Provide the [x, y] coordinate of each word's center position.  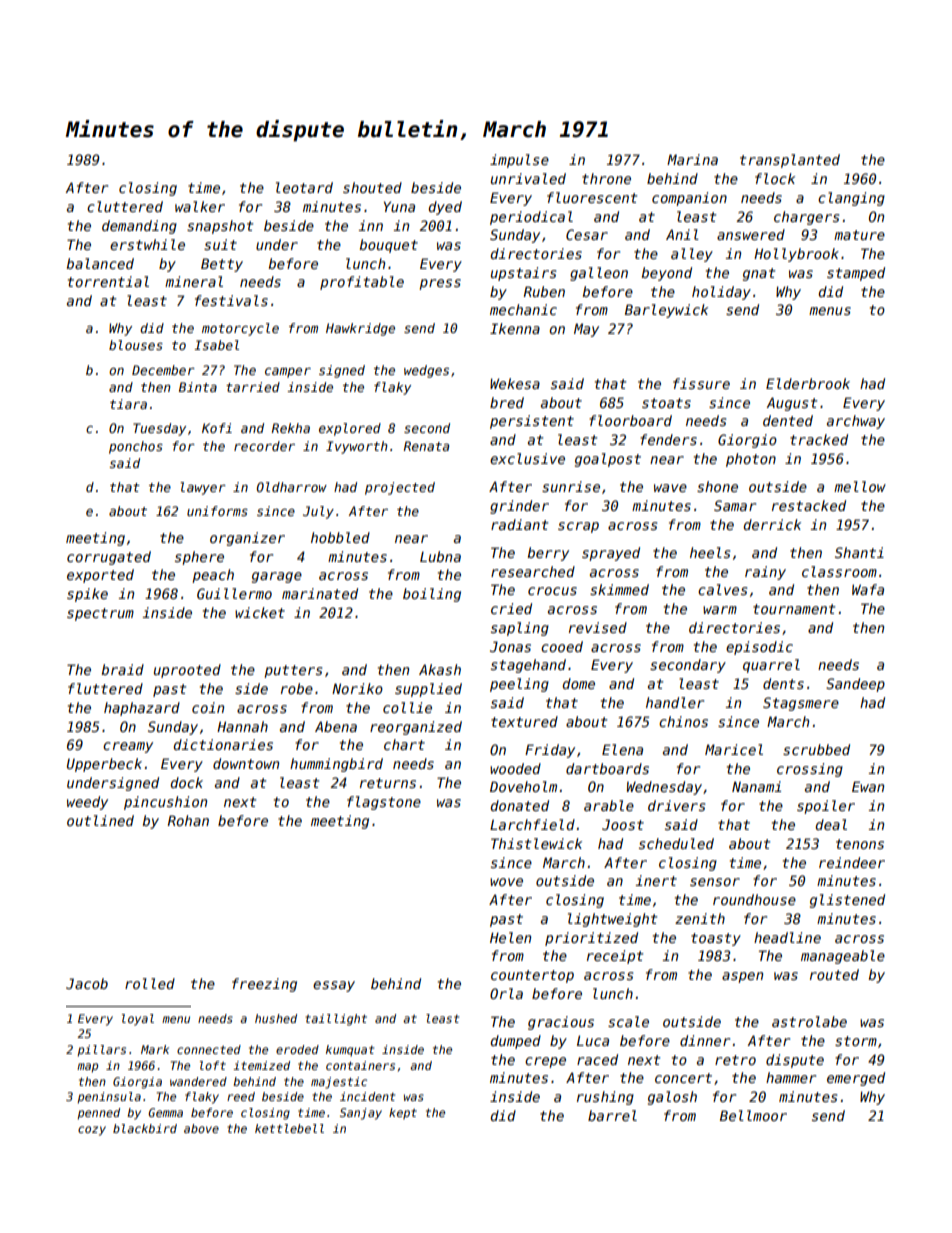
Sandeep [855, 685]
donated [519, 805]
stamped [856, 274]
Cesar [587, 234]
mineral [194, 281]
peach [213, 576]
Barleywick [666, 311]
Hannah [242, 726]
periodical [531, 218]
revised [598, 627]
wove [506, 882]
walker [200, 206]
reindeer [852, 862]
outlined [100, 820]
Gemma [165, 1112]
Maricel [734, 749]
